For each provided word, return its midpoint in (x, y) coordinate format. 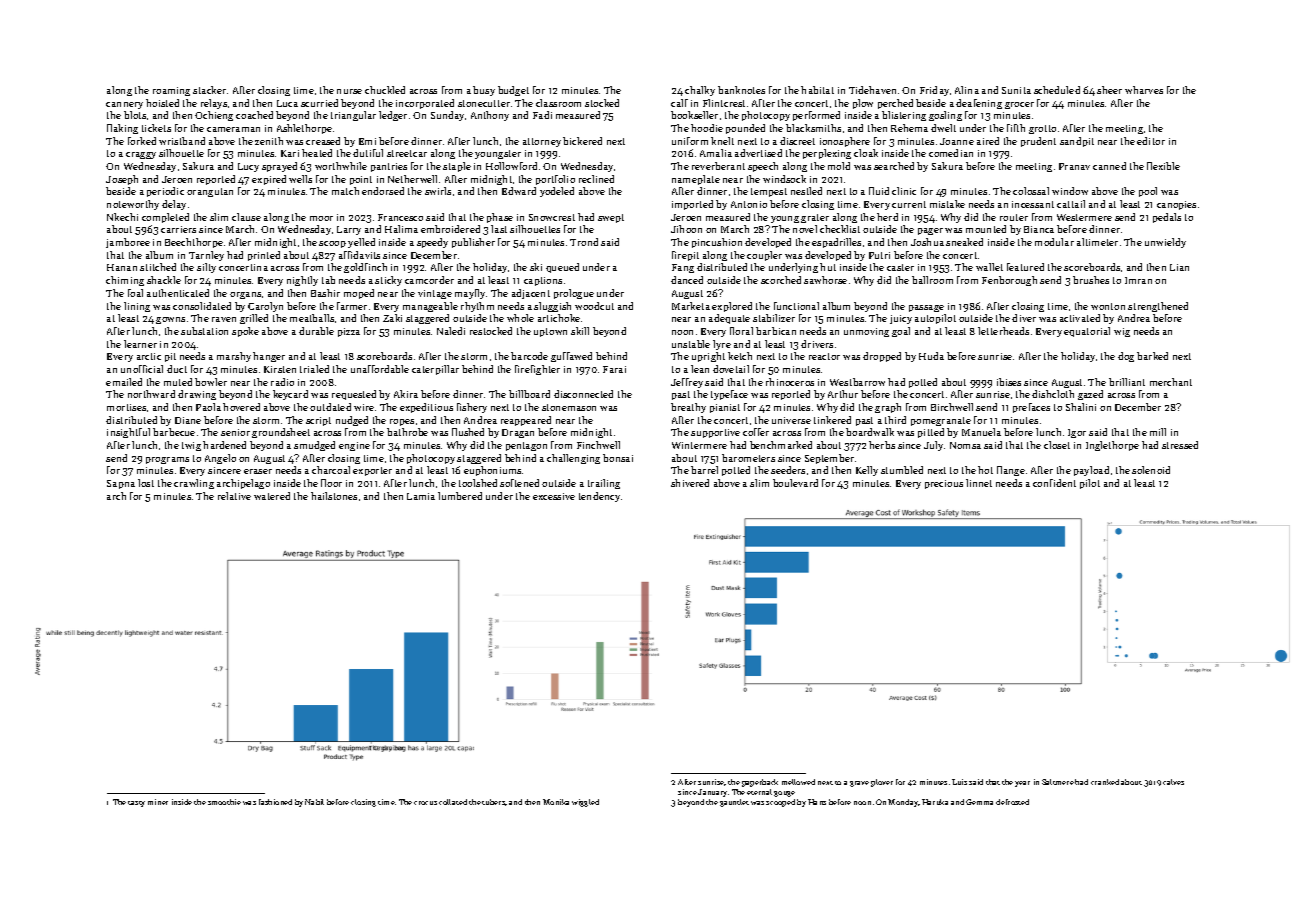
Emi (367, 141)
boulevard (795, 483)
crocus (425, 803)
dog (1126, 357)
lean (700, 369)
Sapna (121, 484)
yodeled (557, 192)
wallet (989, 267)
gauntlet (734, 803)
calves (1173, 782)
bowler (211, 382)
